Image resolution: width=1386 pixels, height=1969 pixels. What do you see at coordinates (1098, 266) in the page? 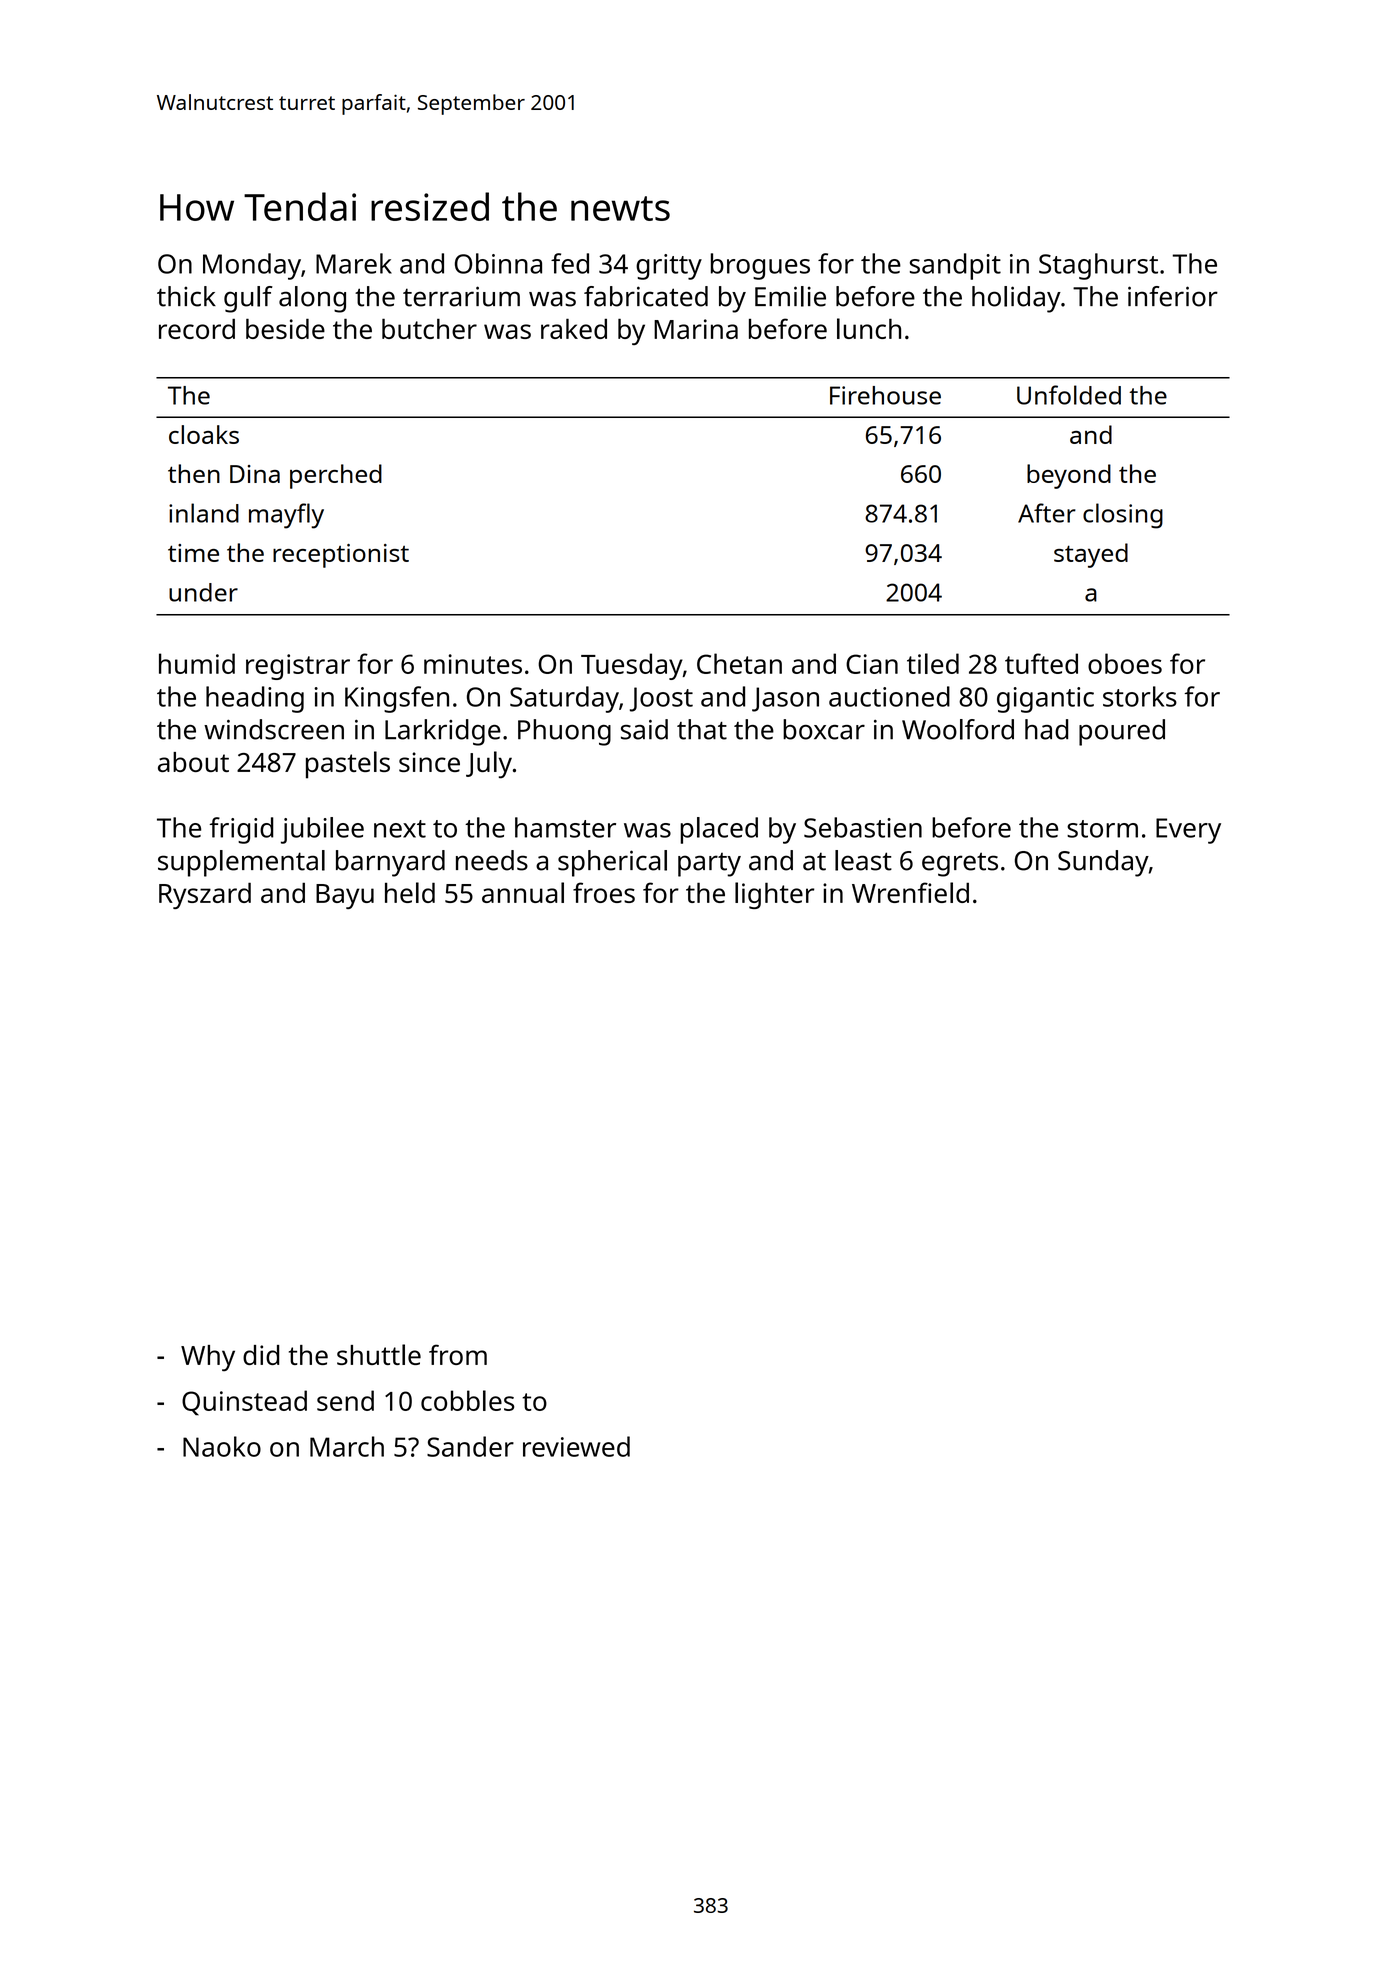
I see `Staghurst` at bounding box center [1098, 266].
